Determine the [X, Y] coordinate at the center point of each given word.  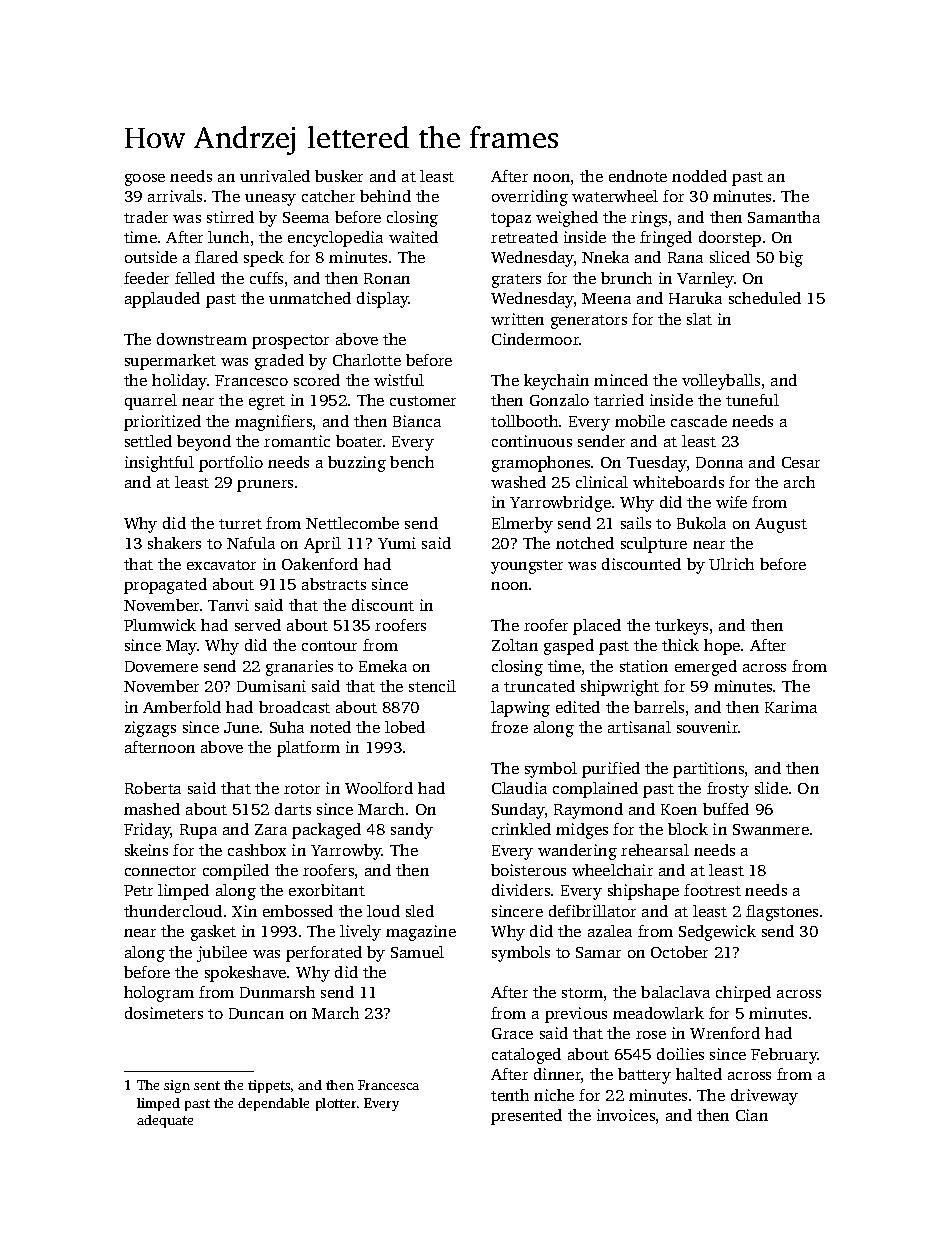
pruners [265, 486]
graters [516, 281]
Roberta [153, 788]
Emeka [383, 666]
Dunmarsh [277, 992]
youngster [527, 567]
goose [145, 180]
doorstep [730, 239]
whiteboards [678, 482]
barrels [659, 707]
